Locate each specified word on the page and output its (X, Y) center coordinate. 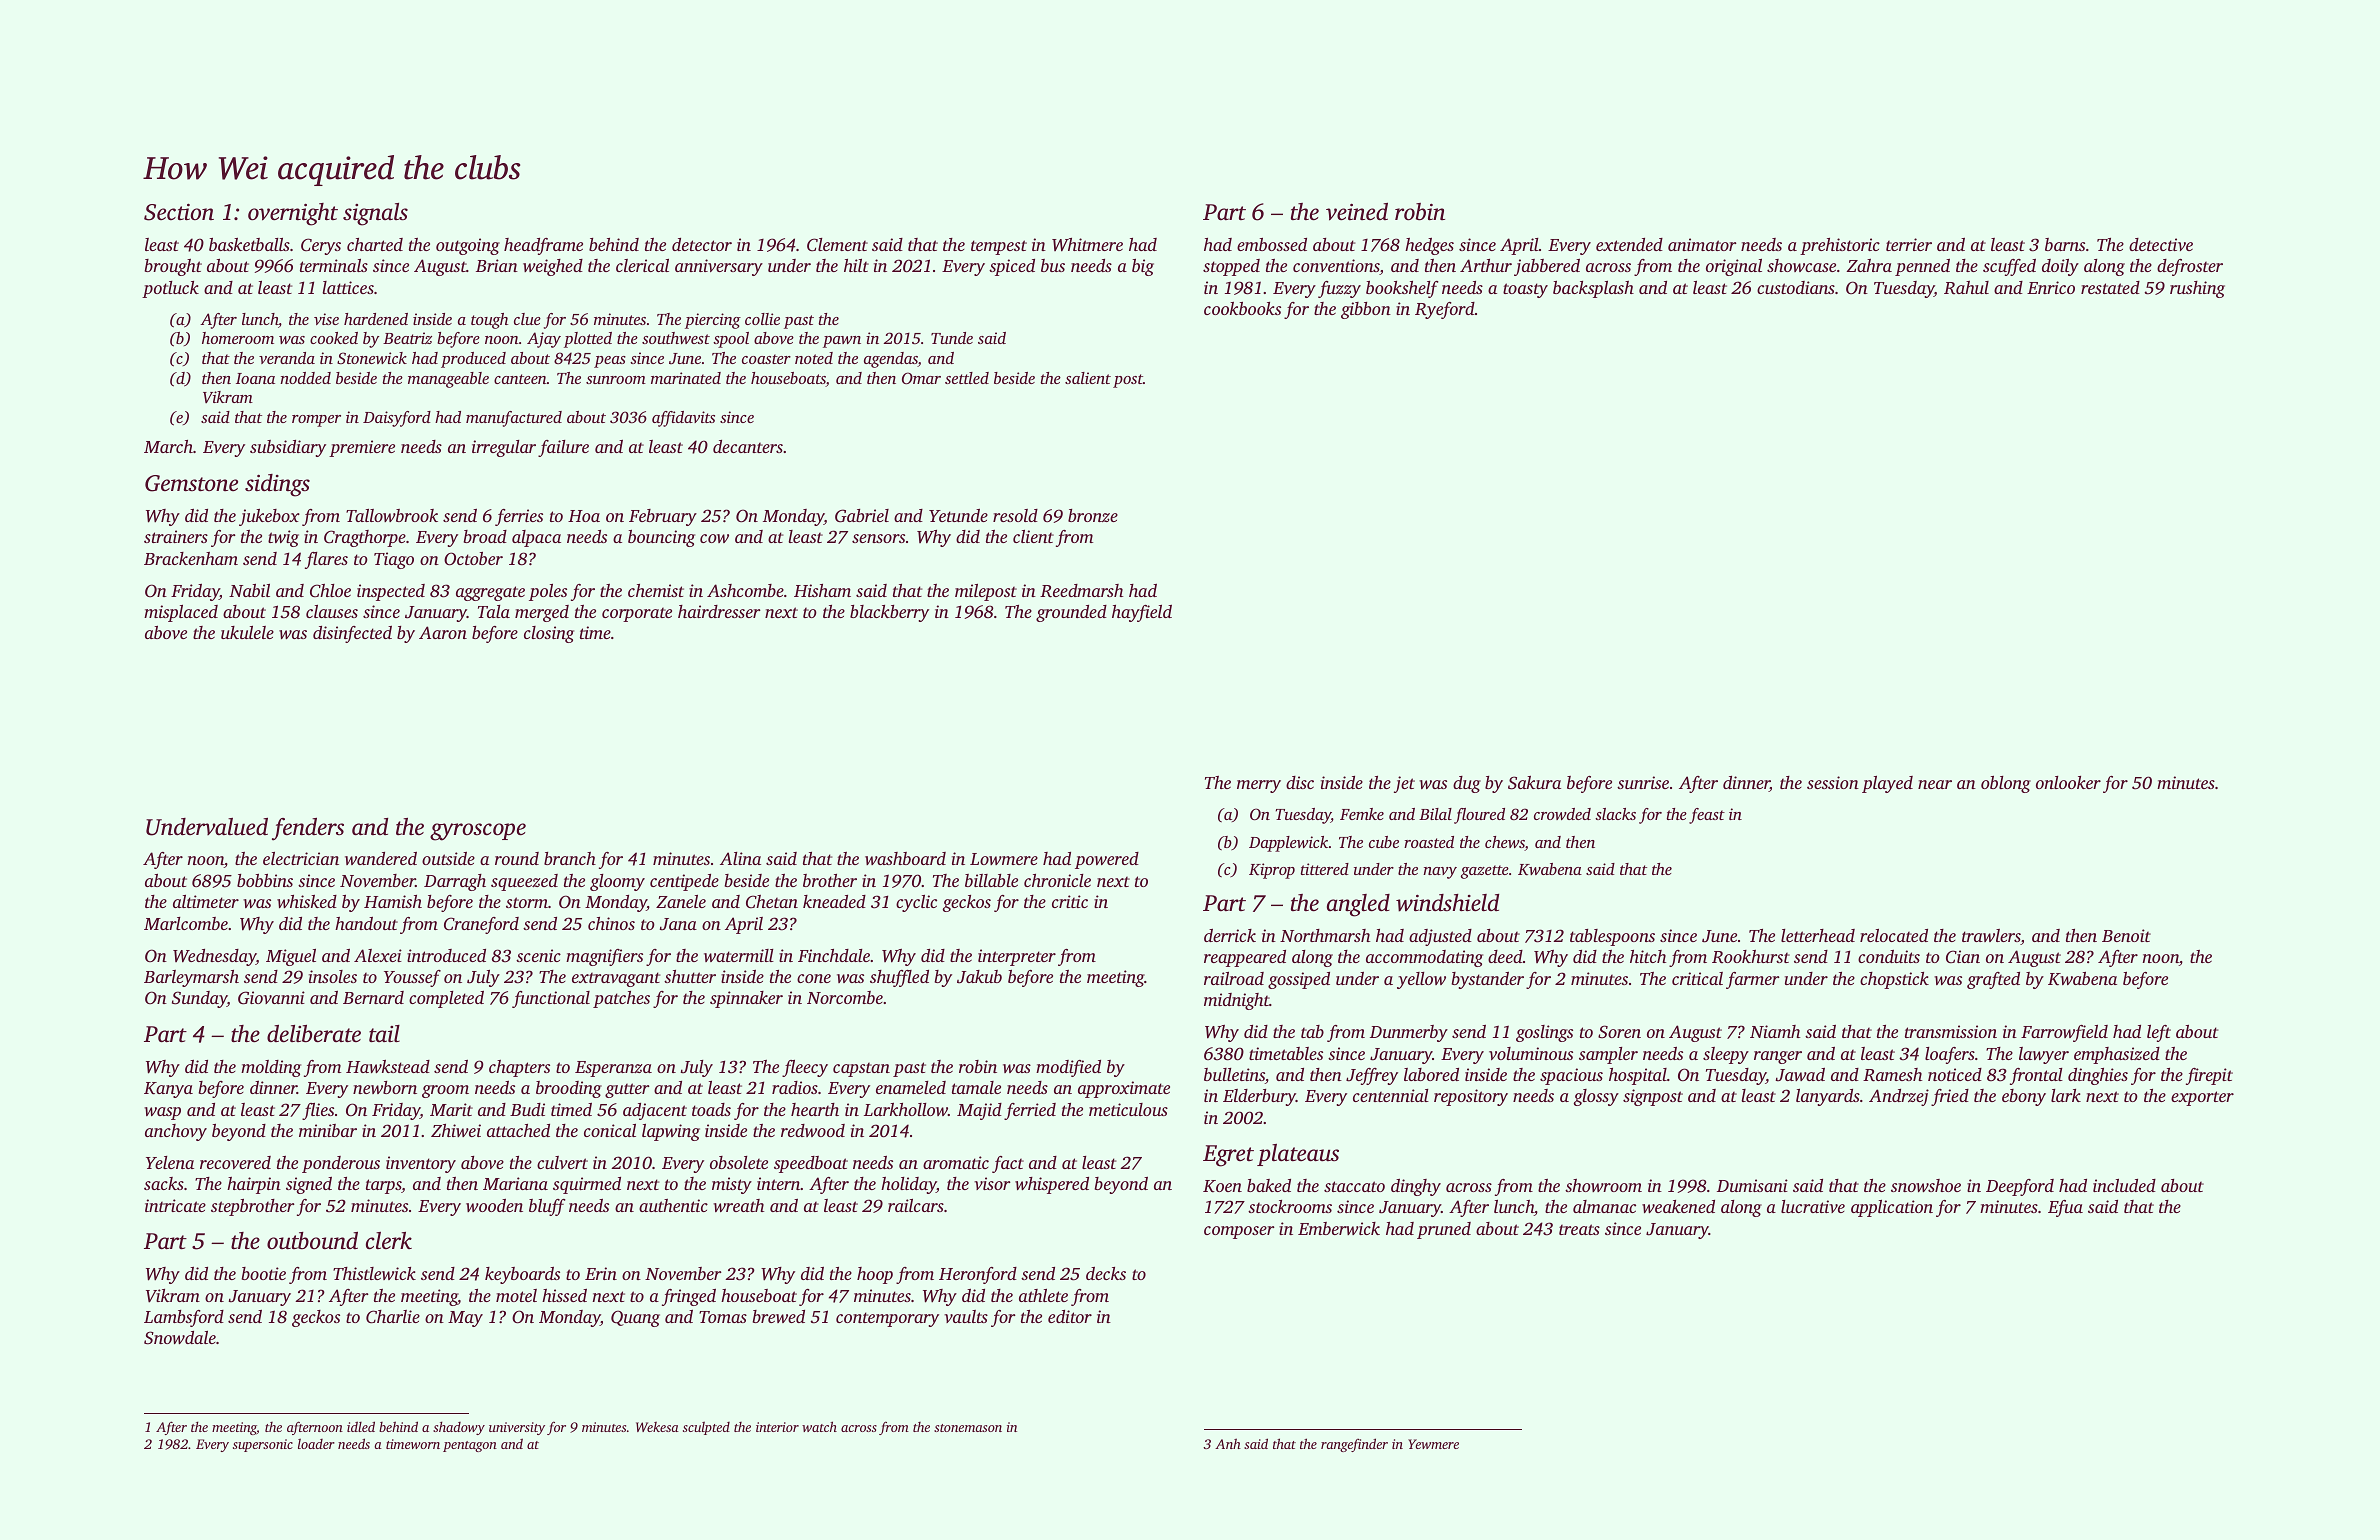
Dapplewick (1288, 844)
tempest (999, 247)
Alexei (378, 955)
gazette (1485, 872)
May (465, 1319)
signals (375, 214)
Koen (1222, 1186)
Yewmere (1433, 1444)
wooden (494, 1205)
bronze (1093, 515)
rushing (2197, 289)
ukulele (247, 632)
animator (1702, 244)
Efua (2065, 1208)
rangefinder (1354, 1445)
